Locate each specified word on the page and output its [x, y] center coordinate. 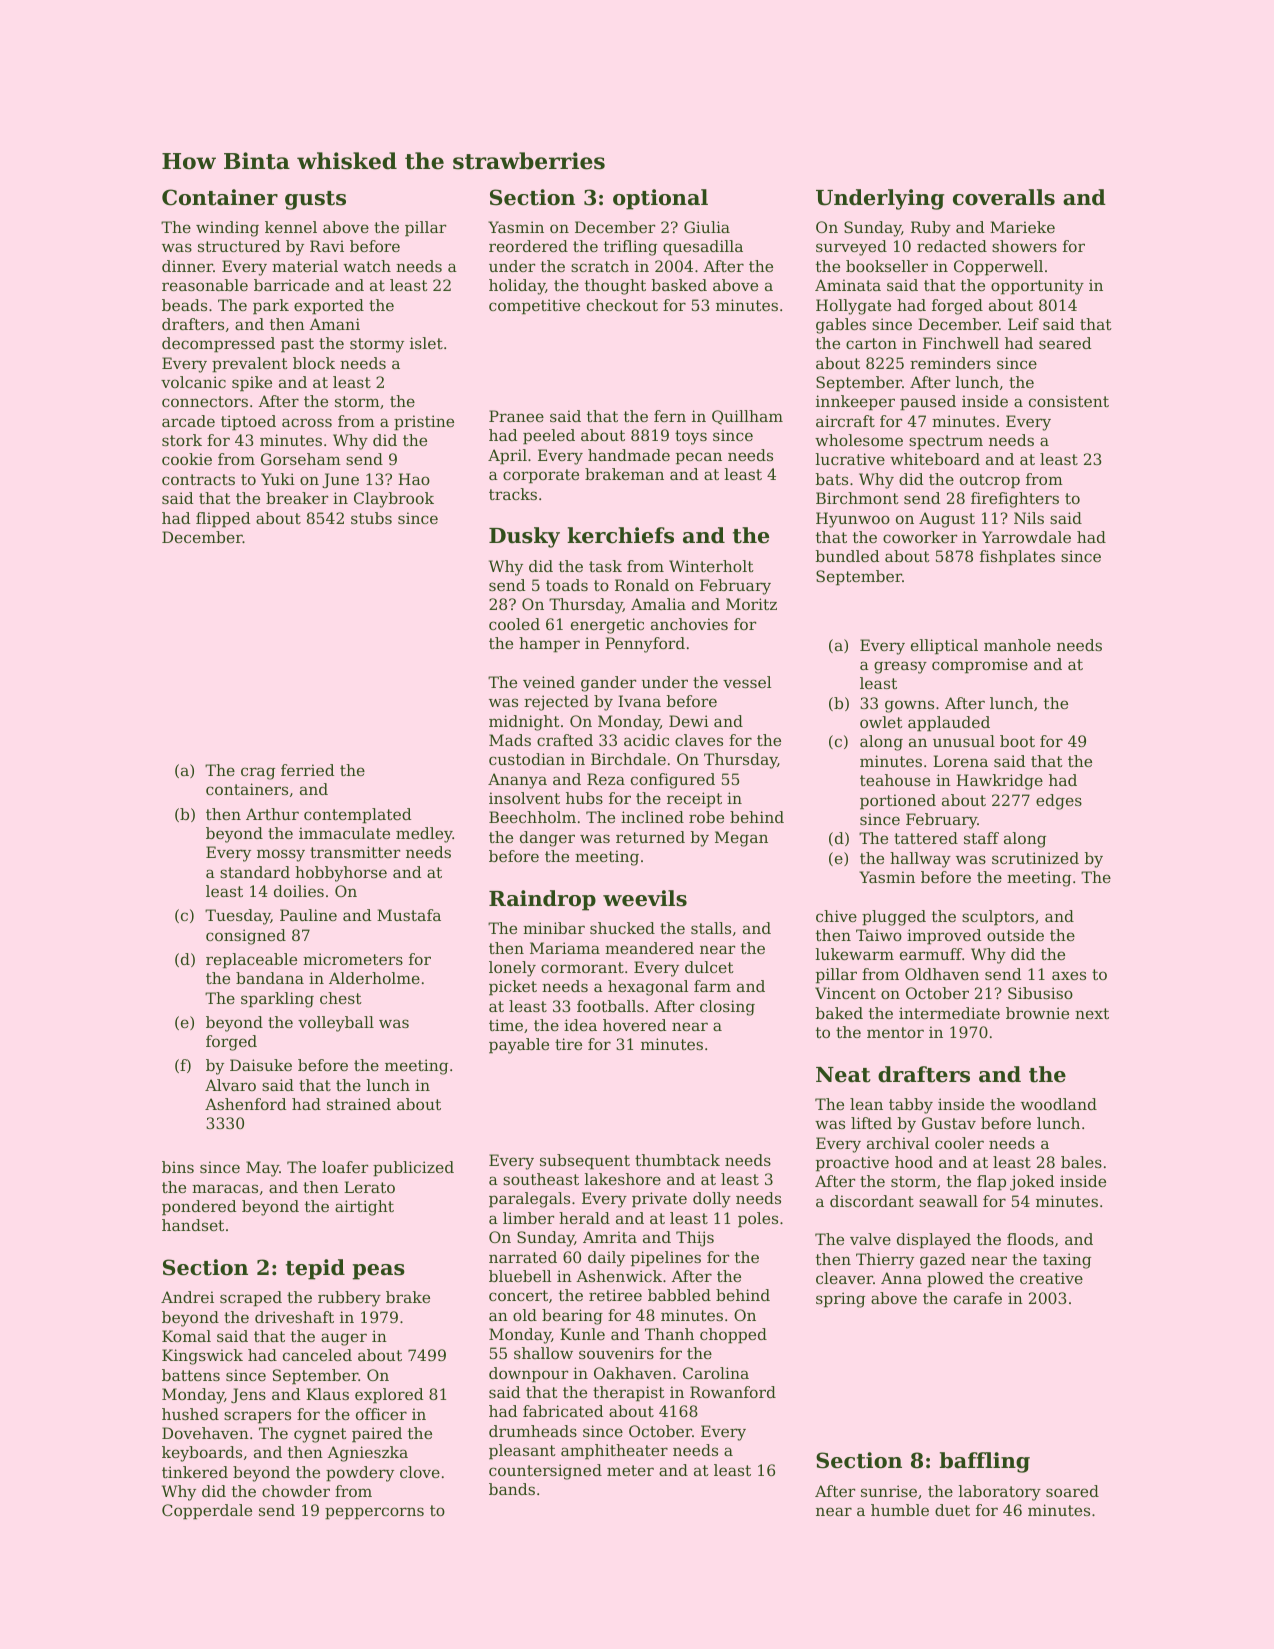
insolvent [524, 798]
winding [227, 229]
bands [512, 1489]
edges [1059, 802]
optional [660, 199]
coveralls [1004, 197]
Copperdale [207, 1512]
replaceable [251, 961]
